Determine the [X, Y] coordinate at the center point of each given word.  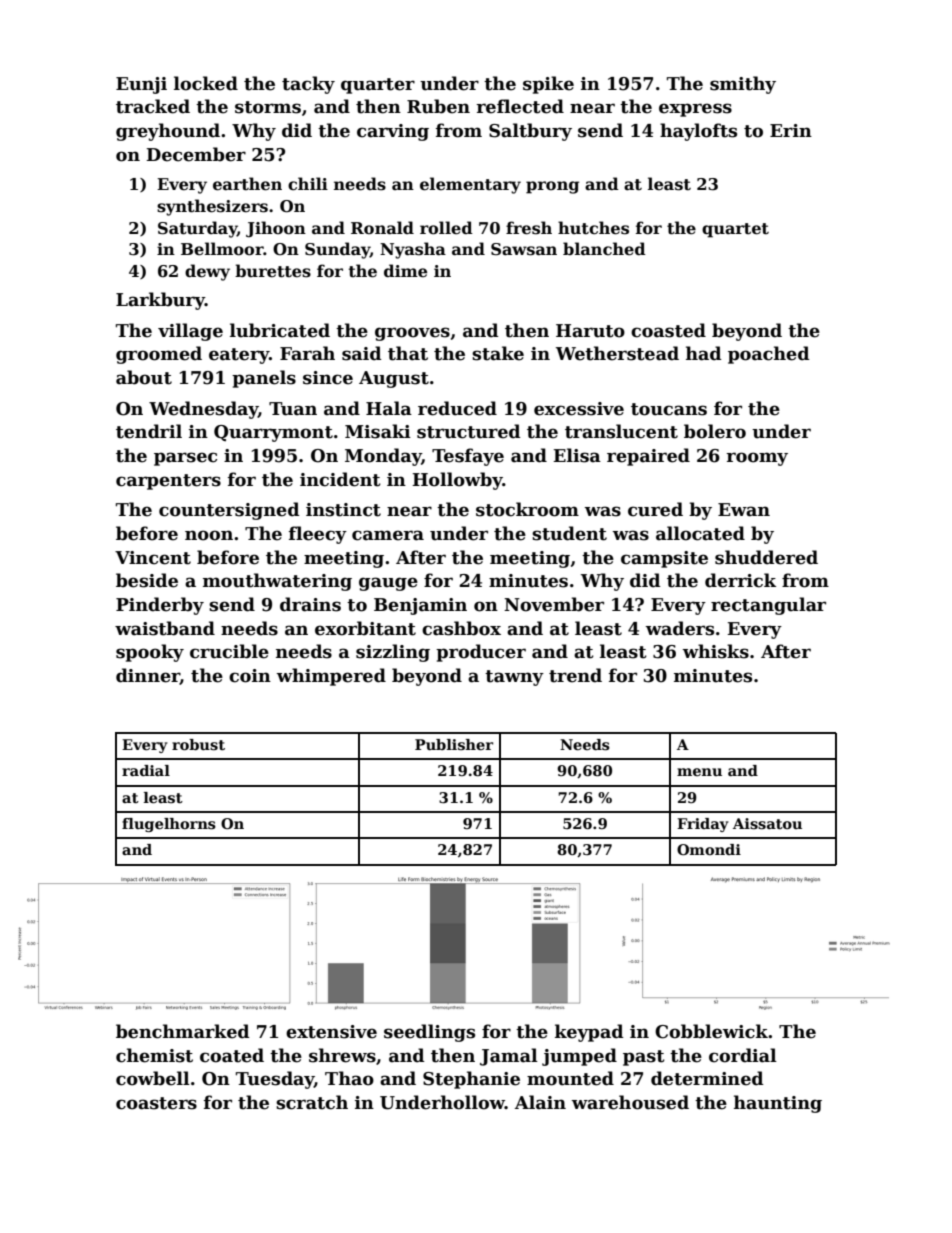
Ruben [438, 106]
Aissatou [767, 823]
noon [209, 535]
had [704, 353]
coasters [156, 1103]
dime [405, 271]
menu [699, 772]
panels [264, 379]
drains [310, 604]
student [569, 533]
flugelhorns [169, 825]
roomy [757, 459]
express [695, 110]
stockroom [527, 509]
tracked [153, 106]
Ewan [744, 510]
